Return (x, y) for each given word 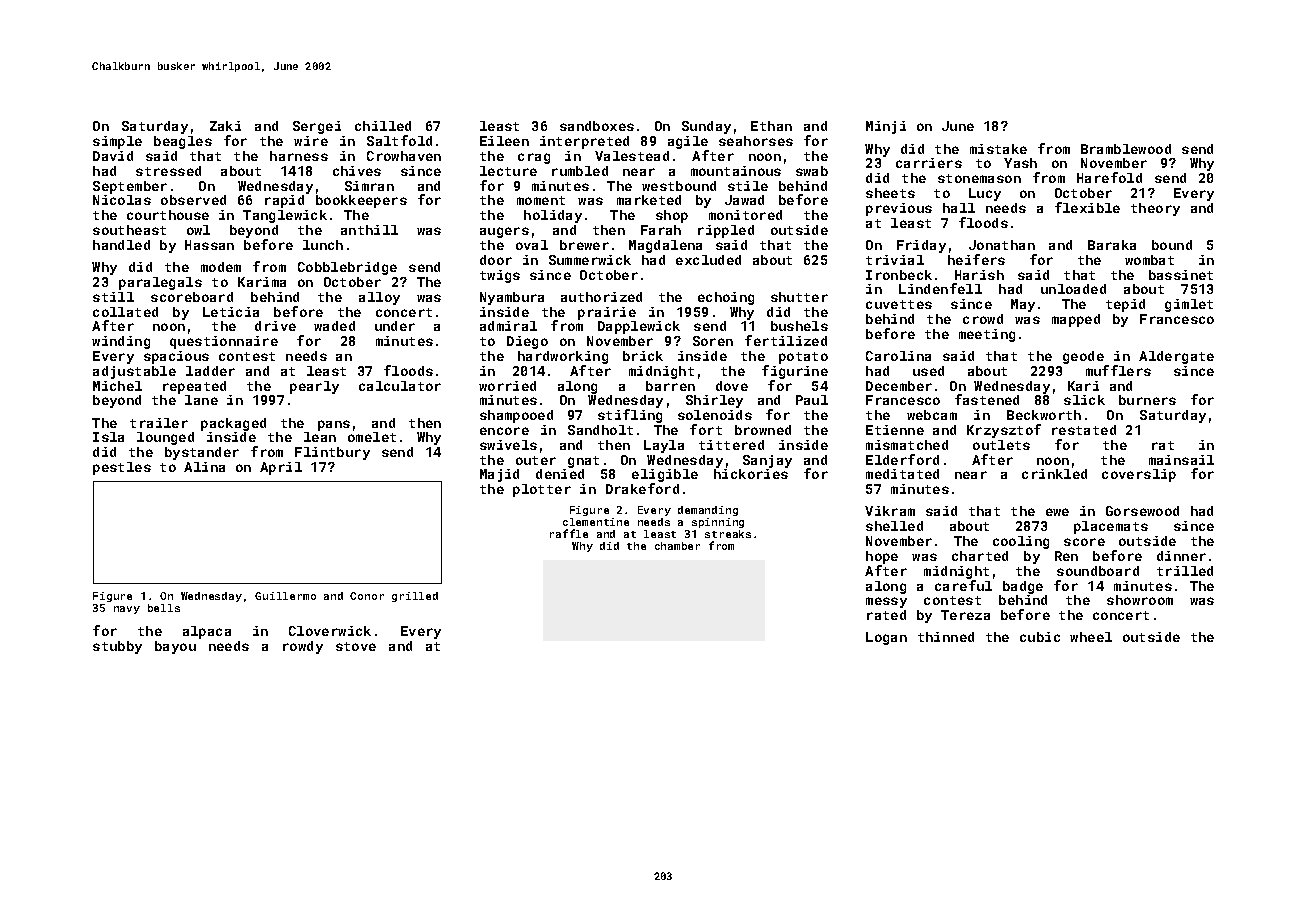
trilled (1185, 571)
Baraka (1112, 245)
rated (886, 615)
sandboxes (597, 126)
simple (117, 142)
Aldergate (1176, 357)
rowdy (303, 647)
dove (732, 386)
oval (532, 245)
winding (121, 342)
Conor (367, 596)
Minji (886, 127)
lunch (323, 245)
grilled (415, 597)
